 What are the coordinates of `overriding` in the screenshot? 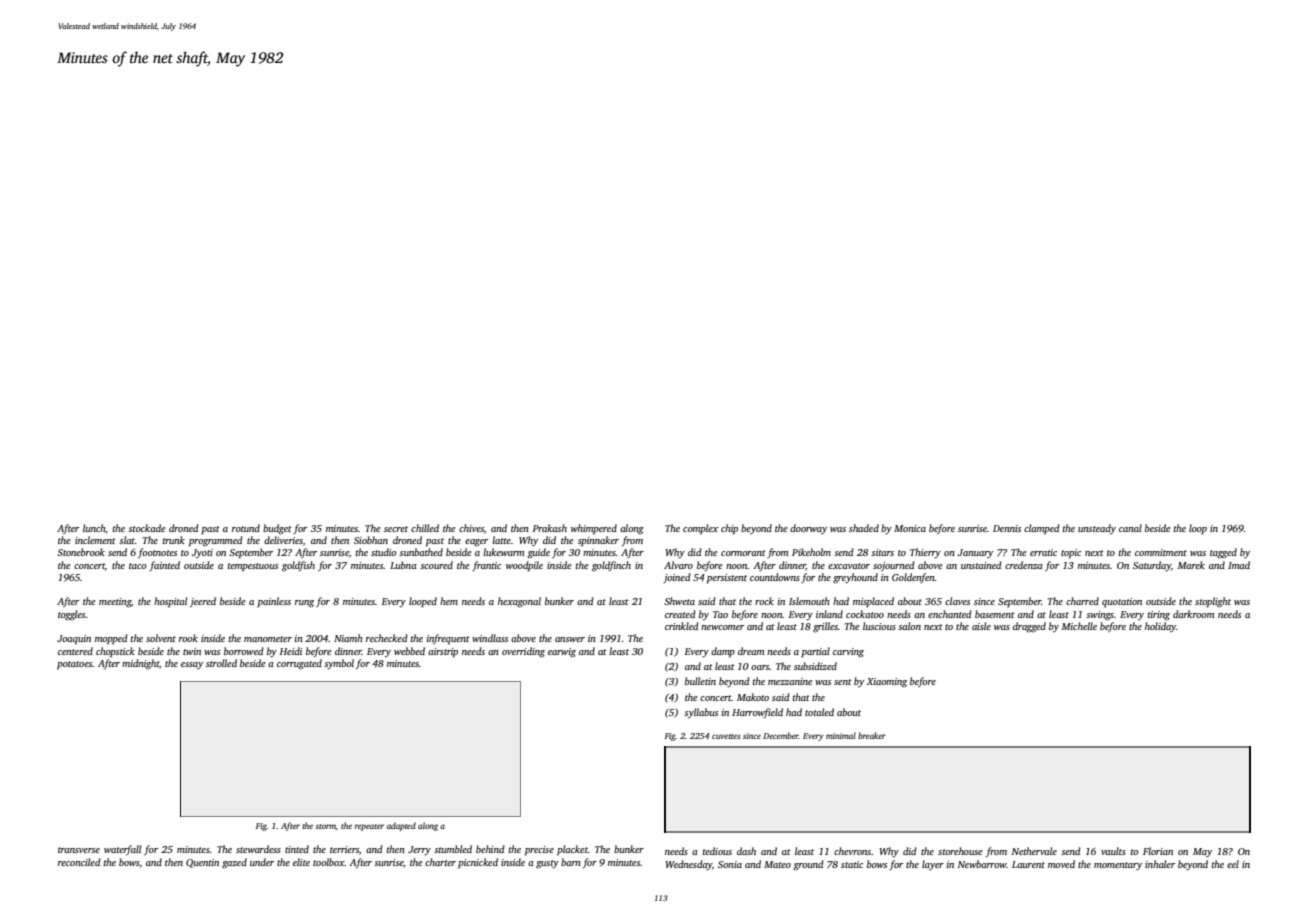 It's located at (523, 652).
